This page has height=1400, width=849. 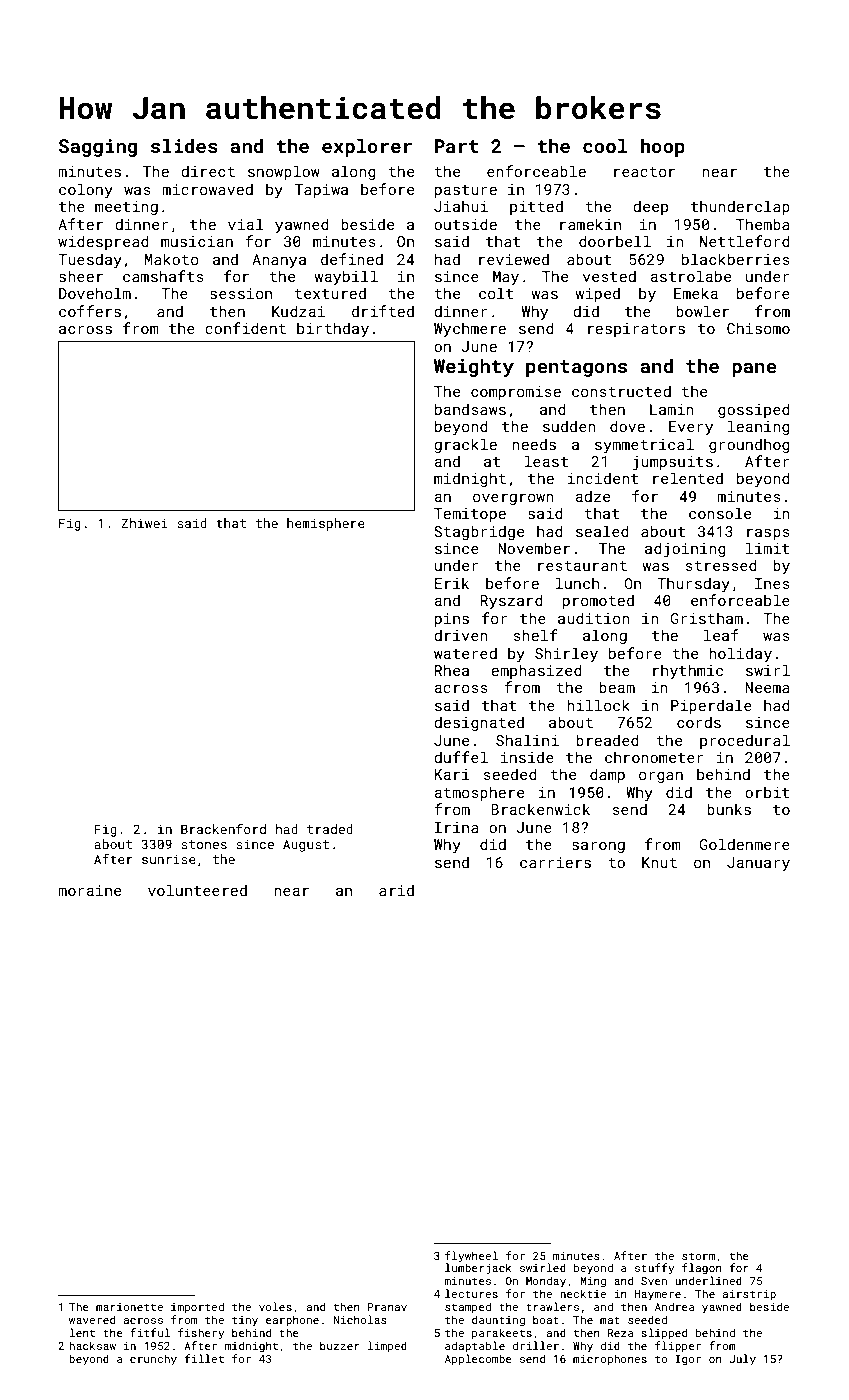 I want to click on Wychmere, so click(x=470, y=329).
